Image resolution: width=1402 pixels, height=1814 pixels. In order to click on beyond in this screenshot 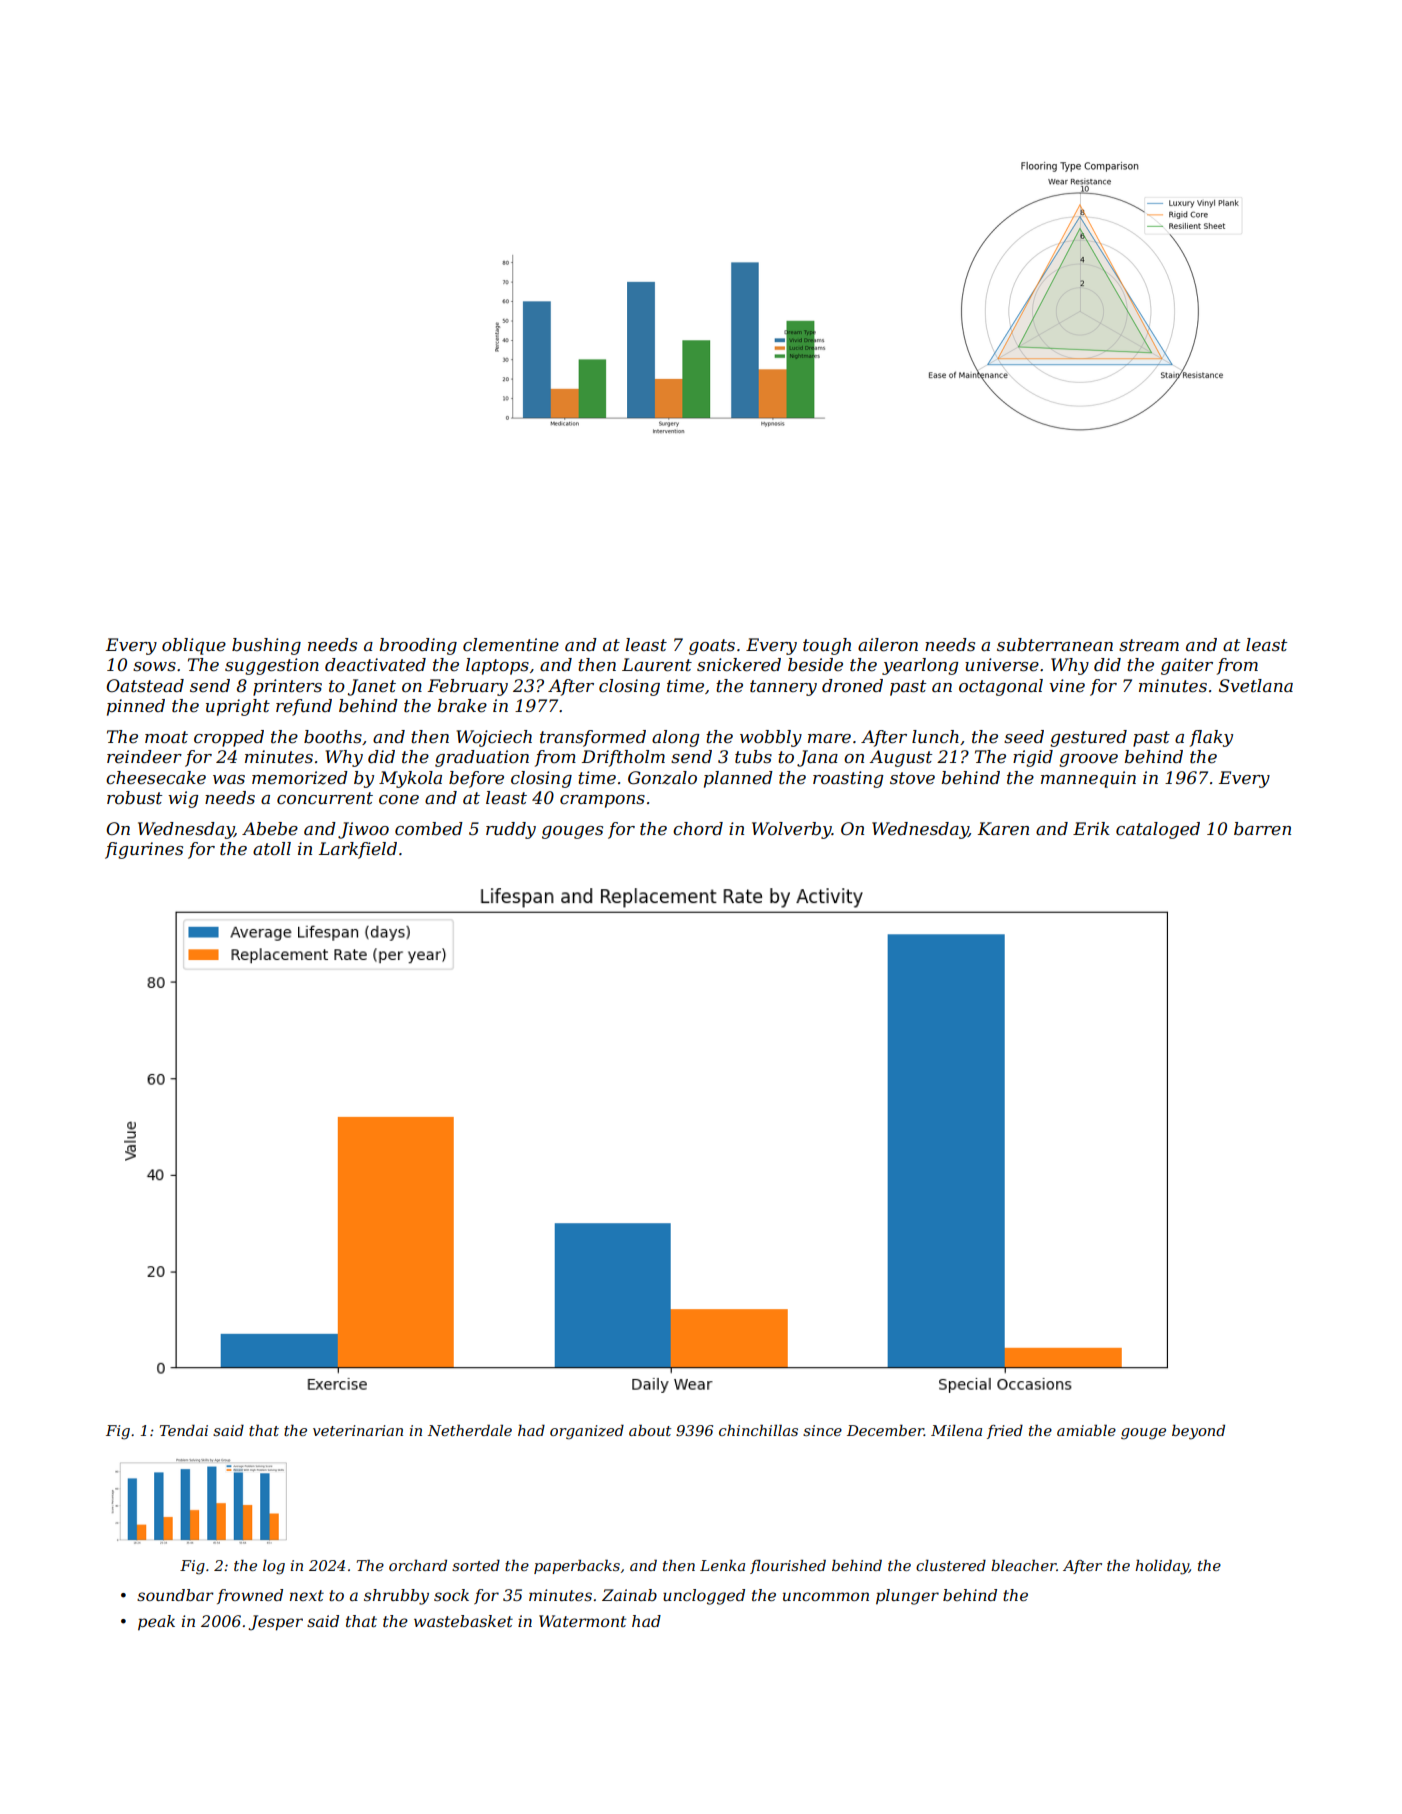, I will do `click(1198, 1432)`.
